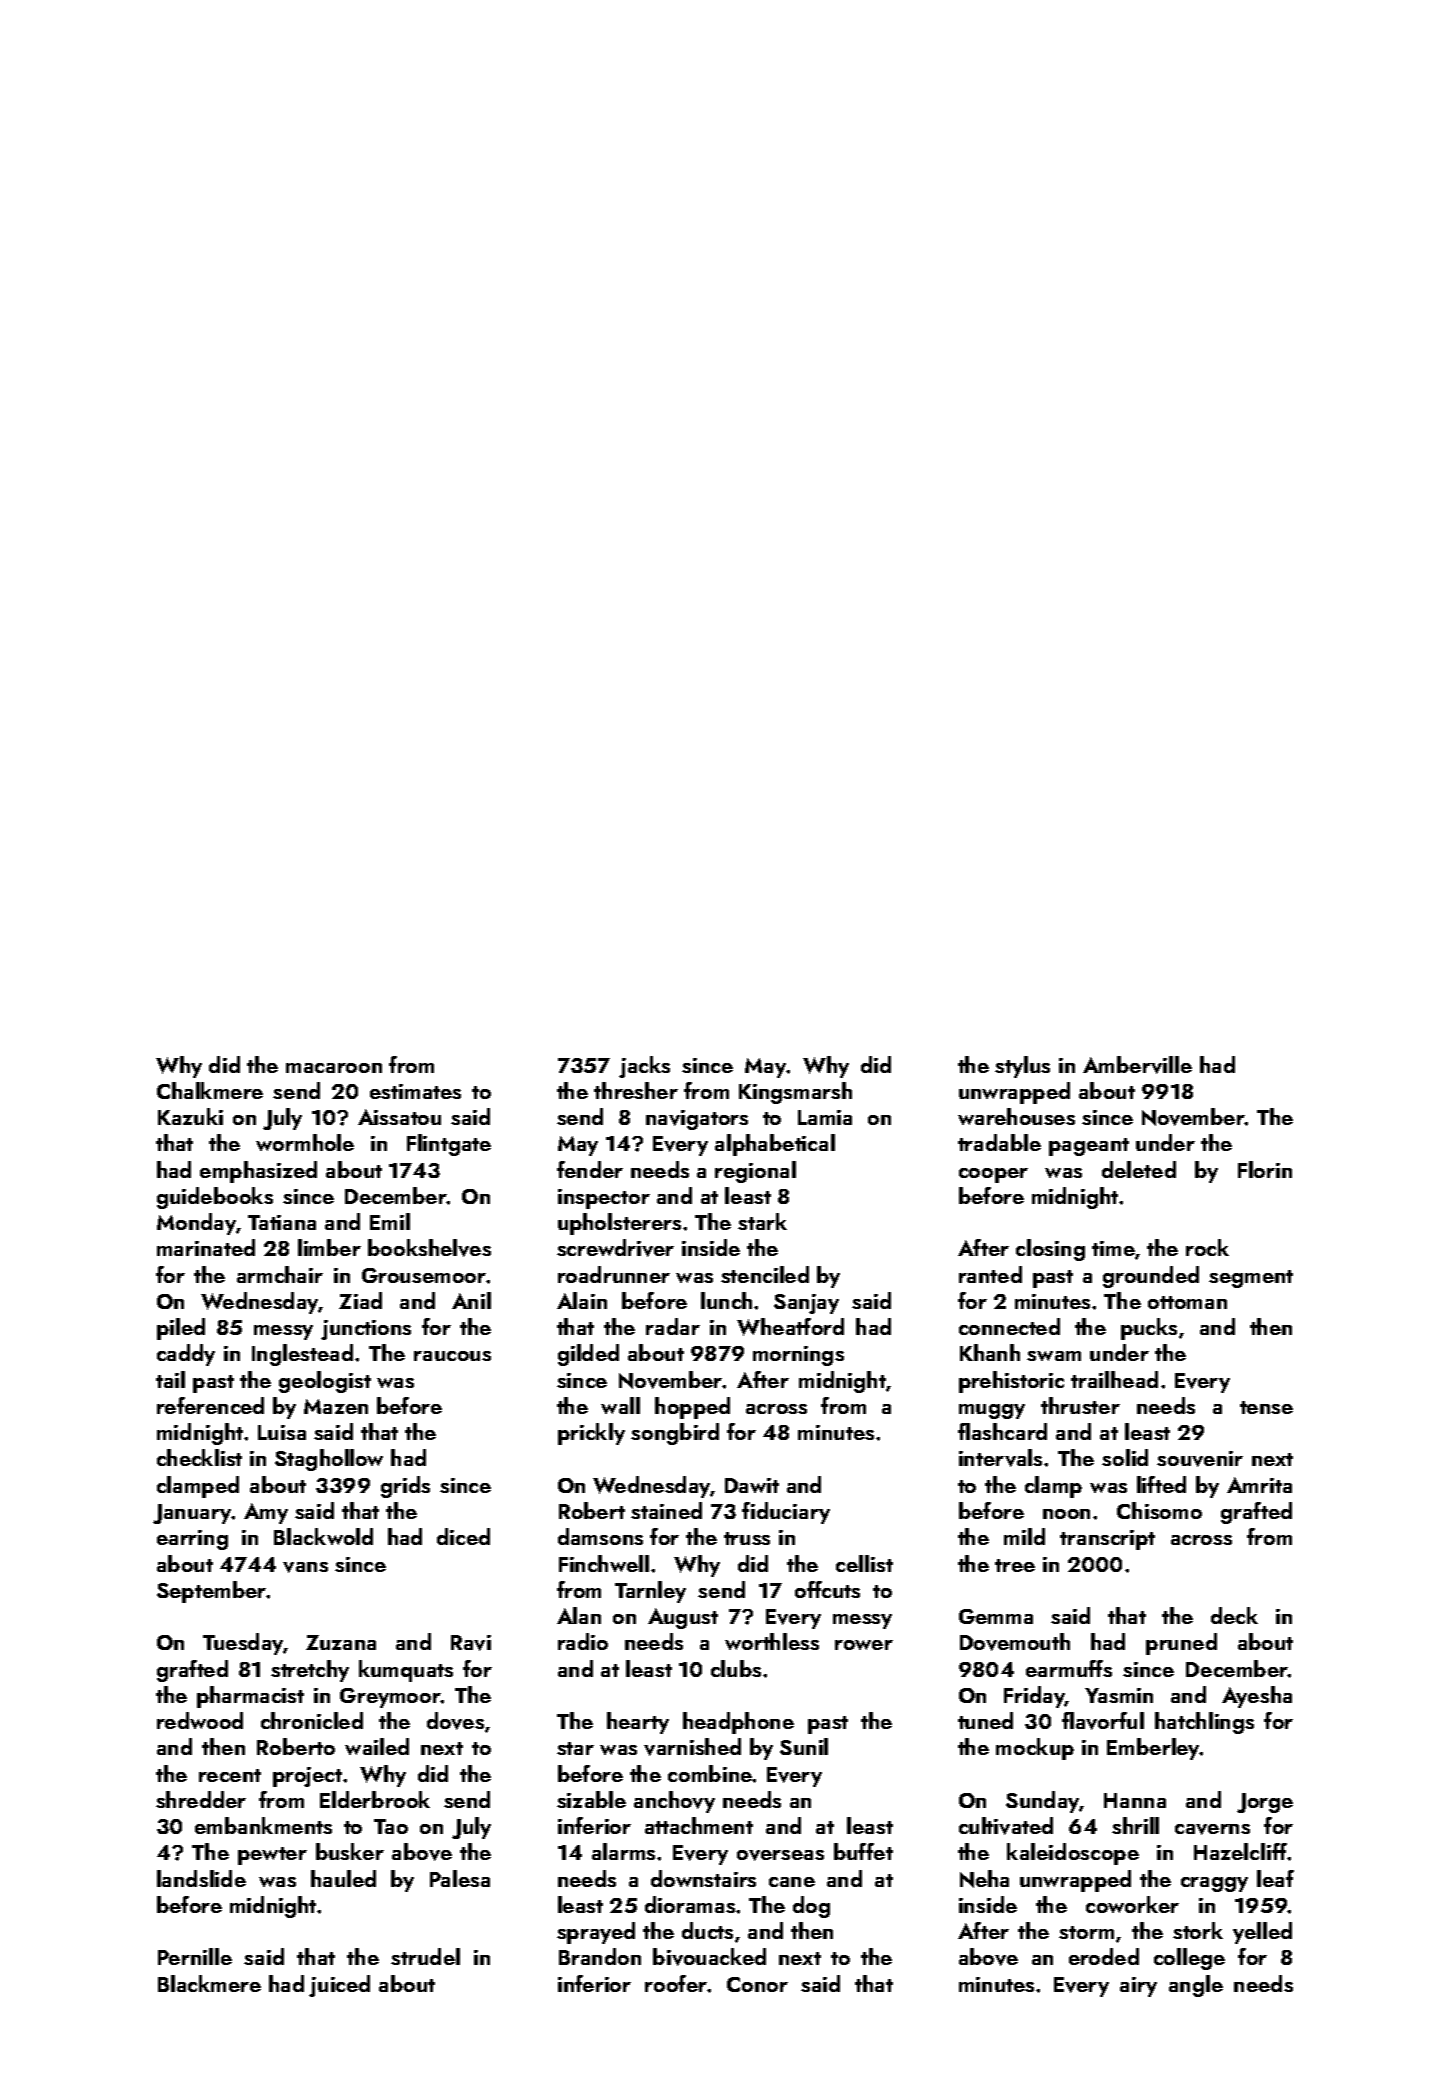  I want to click on Florin, so click(1265, 1169).
